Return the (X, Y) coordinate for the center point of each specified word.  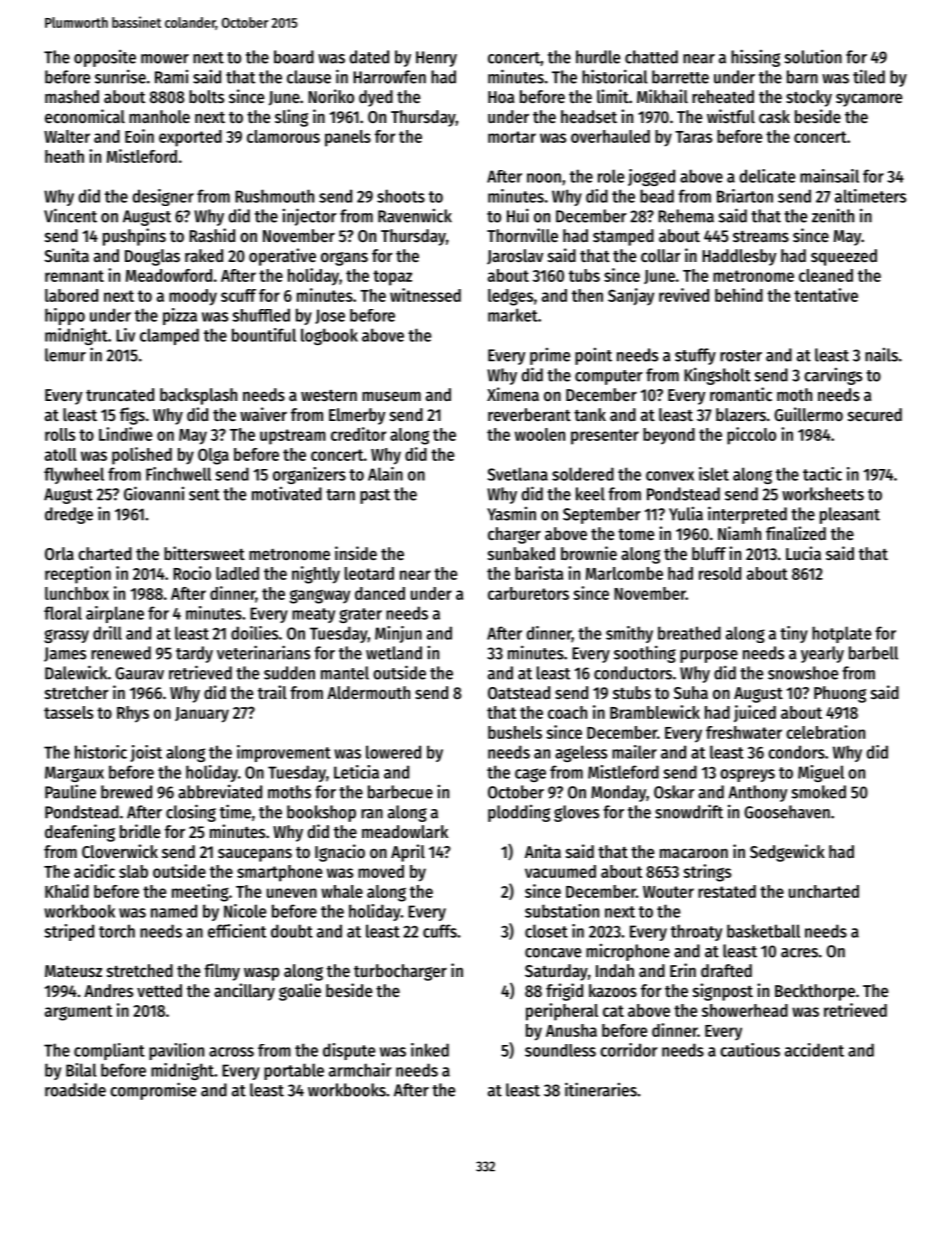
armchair (360, 1070)
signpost (723, 992)
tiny (794, 634)
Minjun (398, 634)
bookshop (321, 813)
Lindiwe (125, 434)
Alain (385, 474)
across (231, 1052)
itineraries (601, 1089)
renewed (121, 653)
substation (562, 911)
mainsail (829, 176)
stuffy (695, 356)
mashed (72, 96)
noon (544, 178)
